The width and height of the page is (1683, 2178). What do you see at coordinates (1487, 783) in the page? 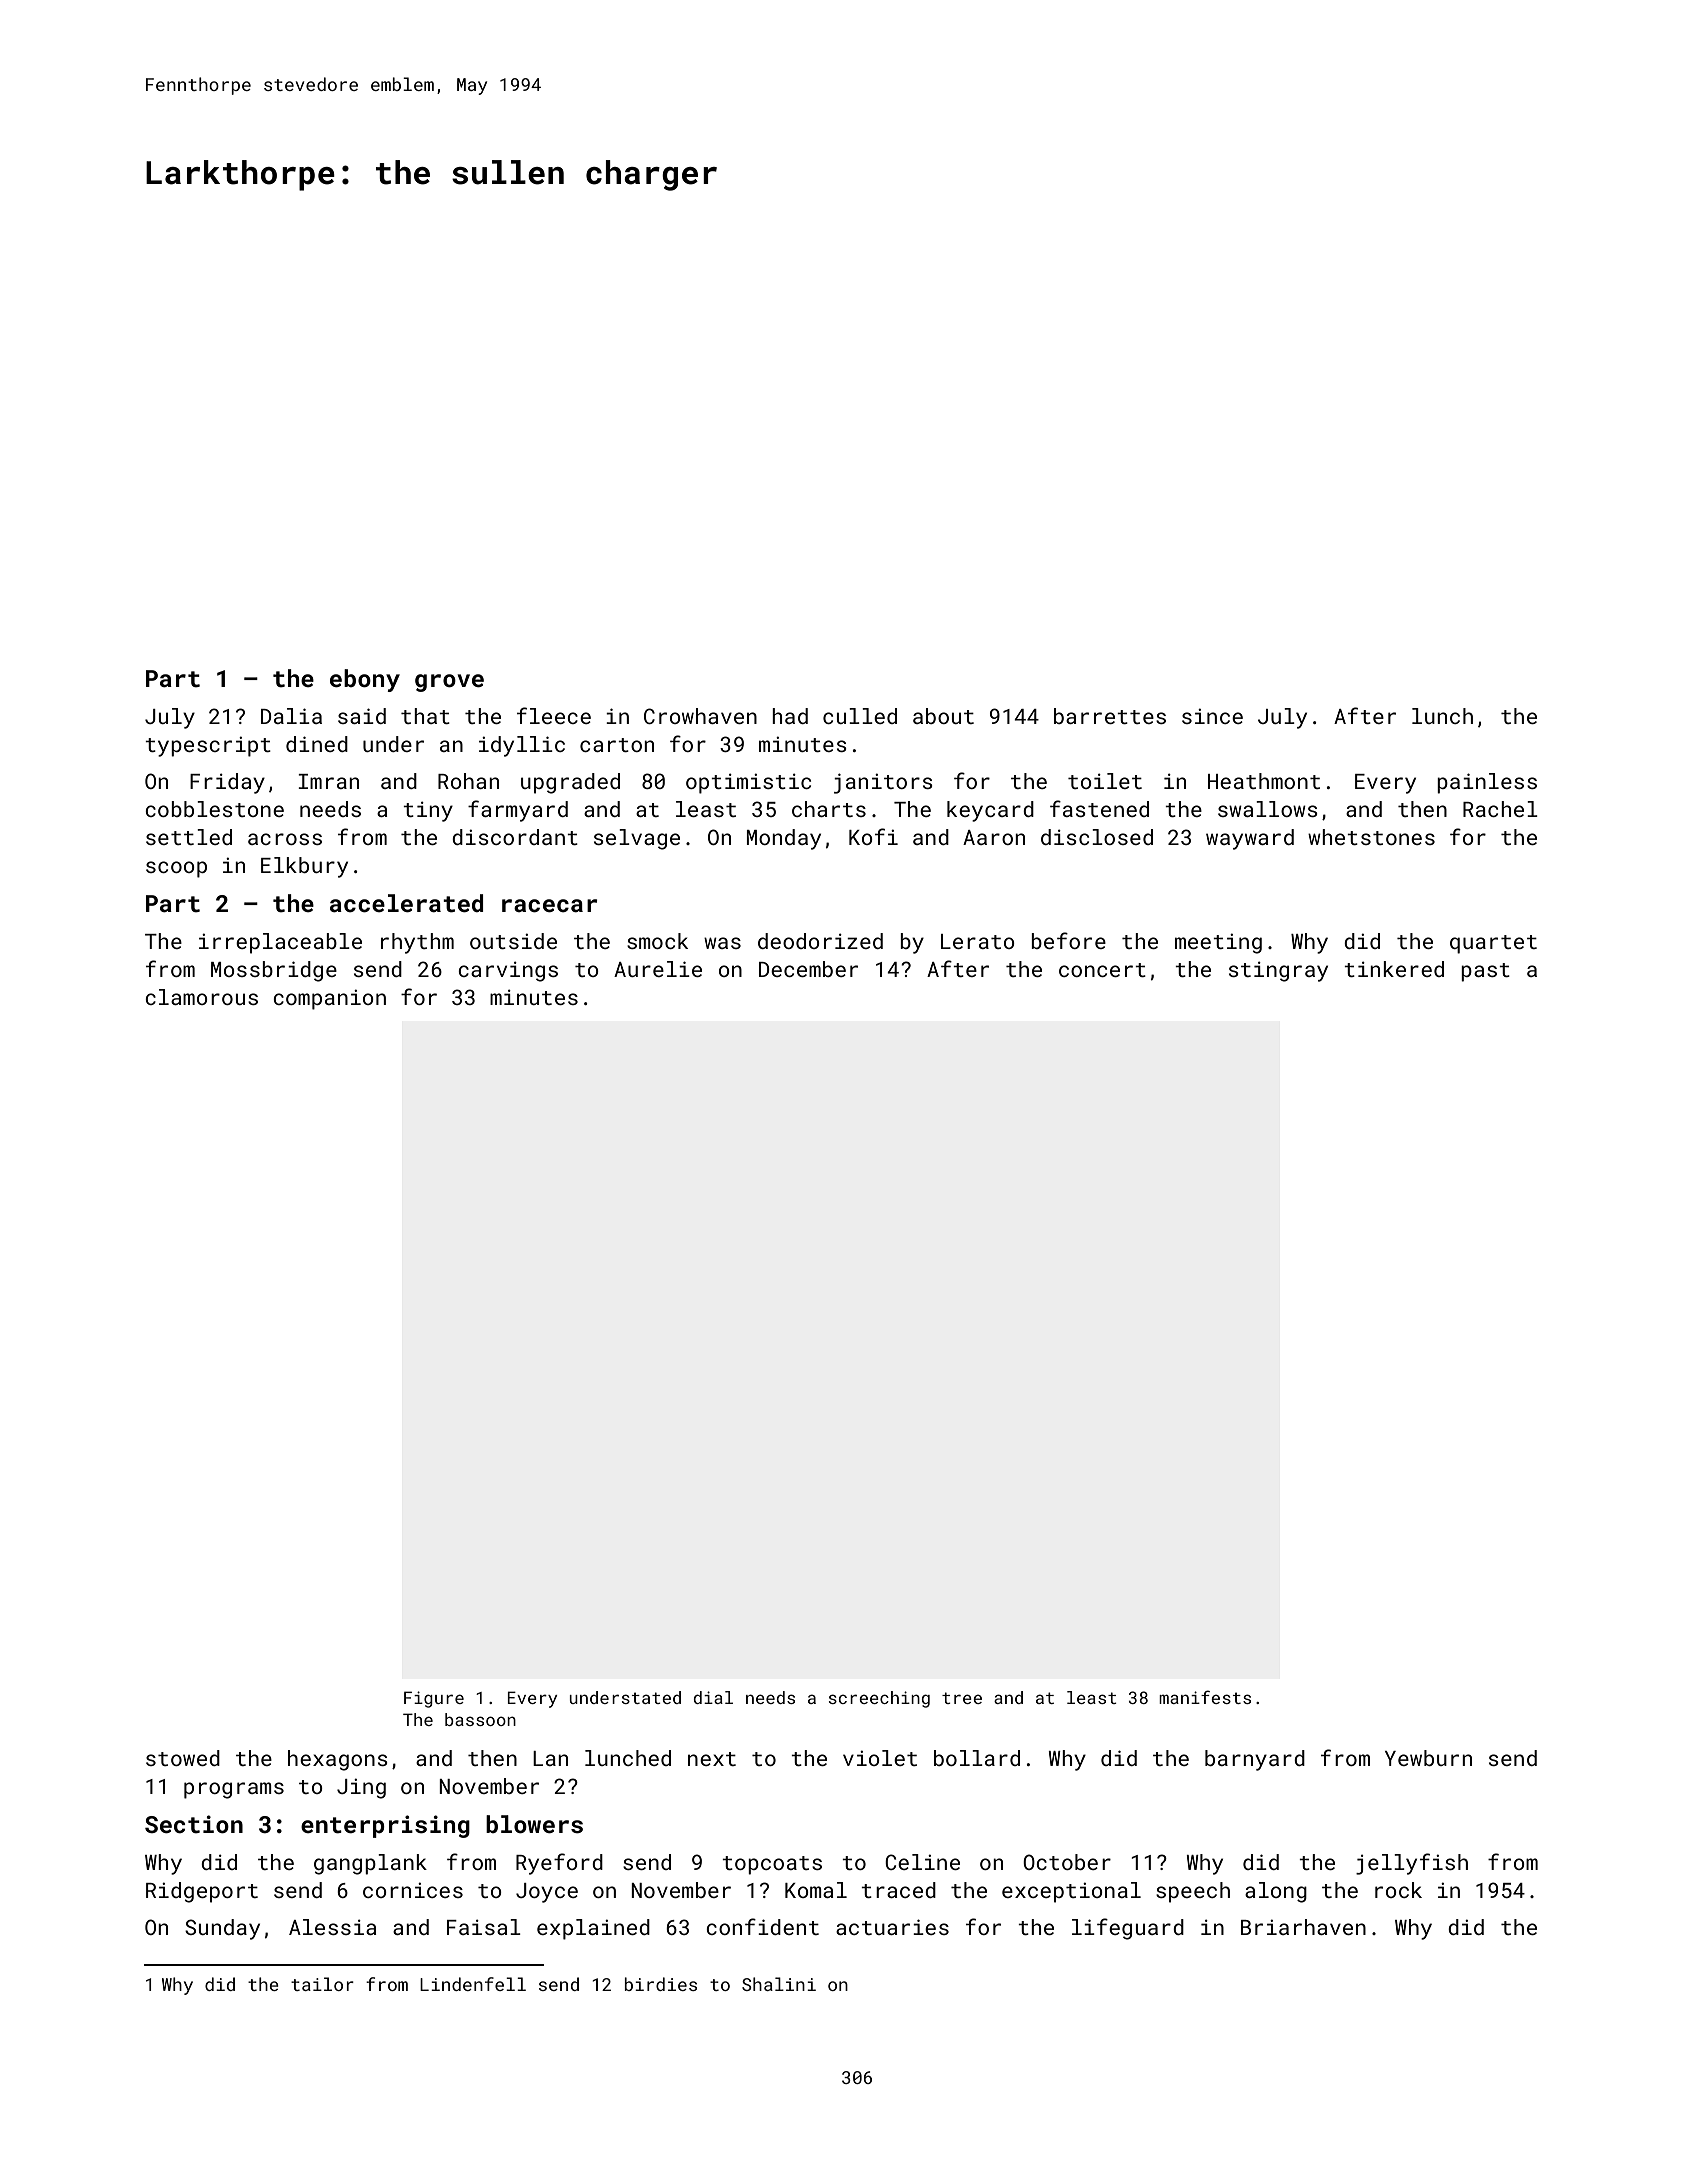
I see `painless` at bounding box center [1487, 783].
